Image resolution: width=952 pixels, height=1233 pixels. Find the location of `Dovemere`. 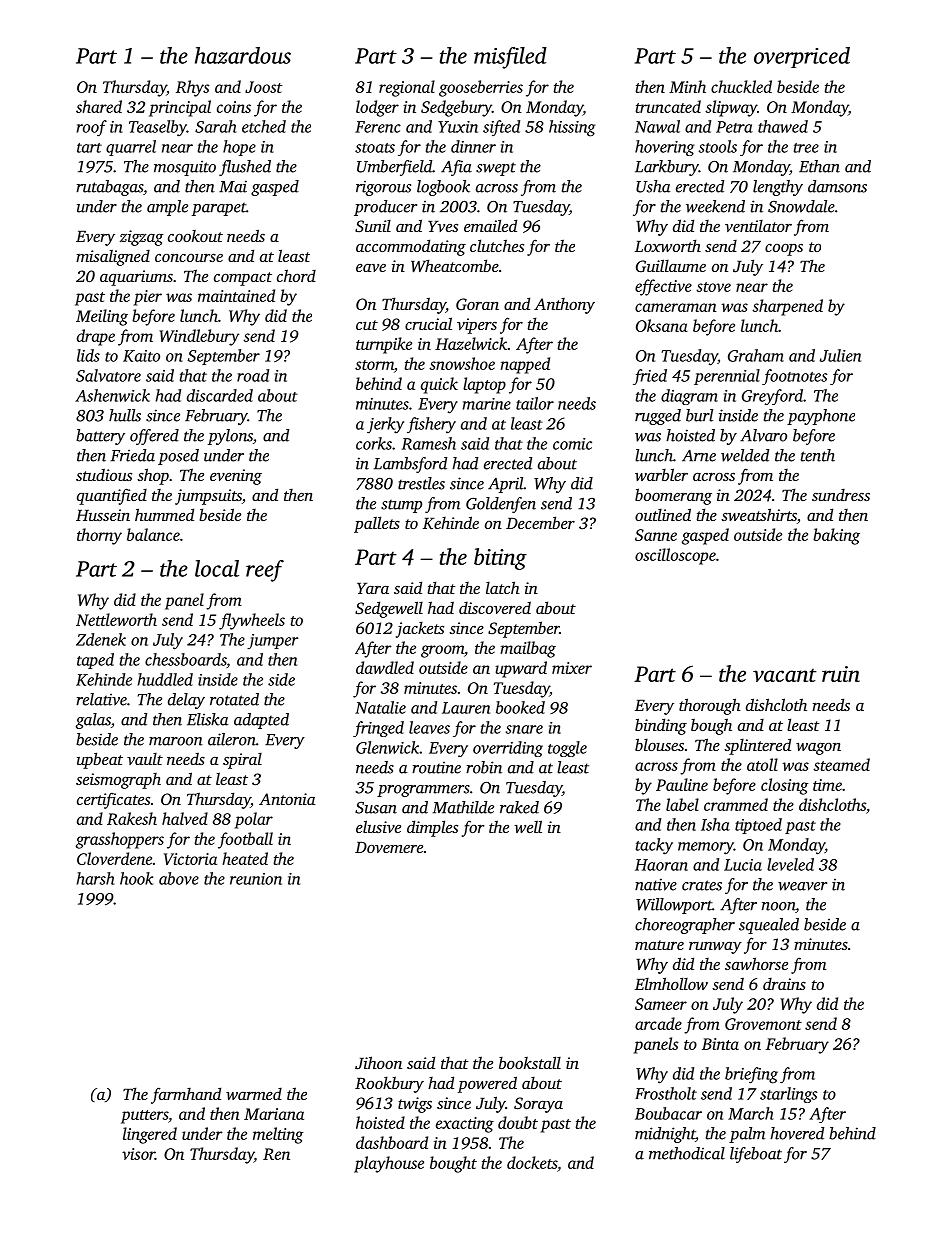

Dovemere is located at coordinates (389, 847).
